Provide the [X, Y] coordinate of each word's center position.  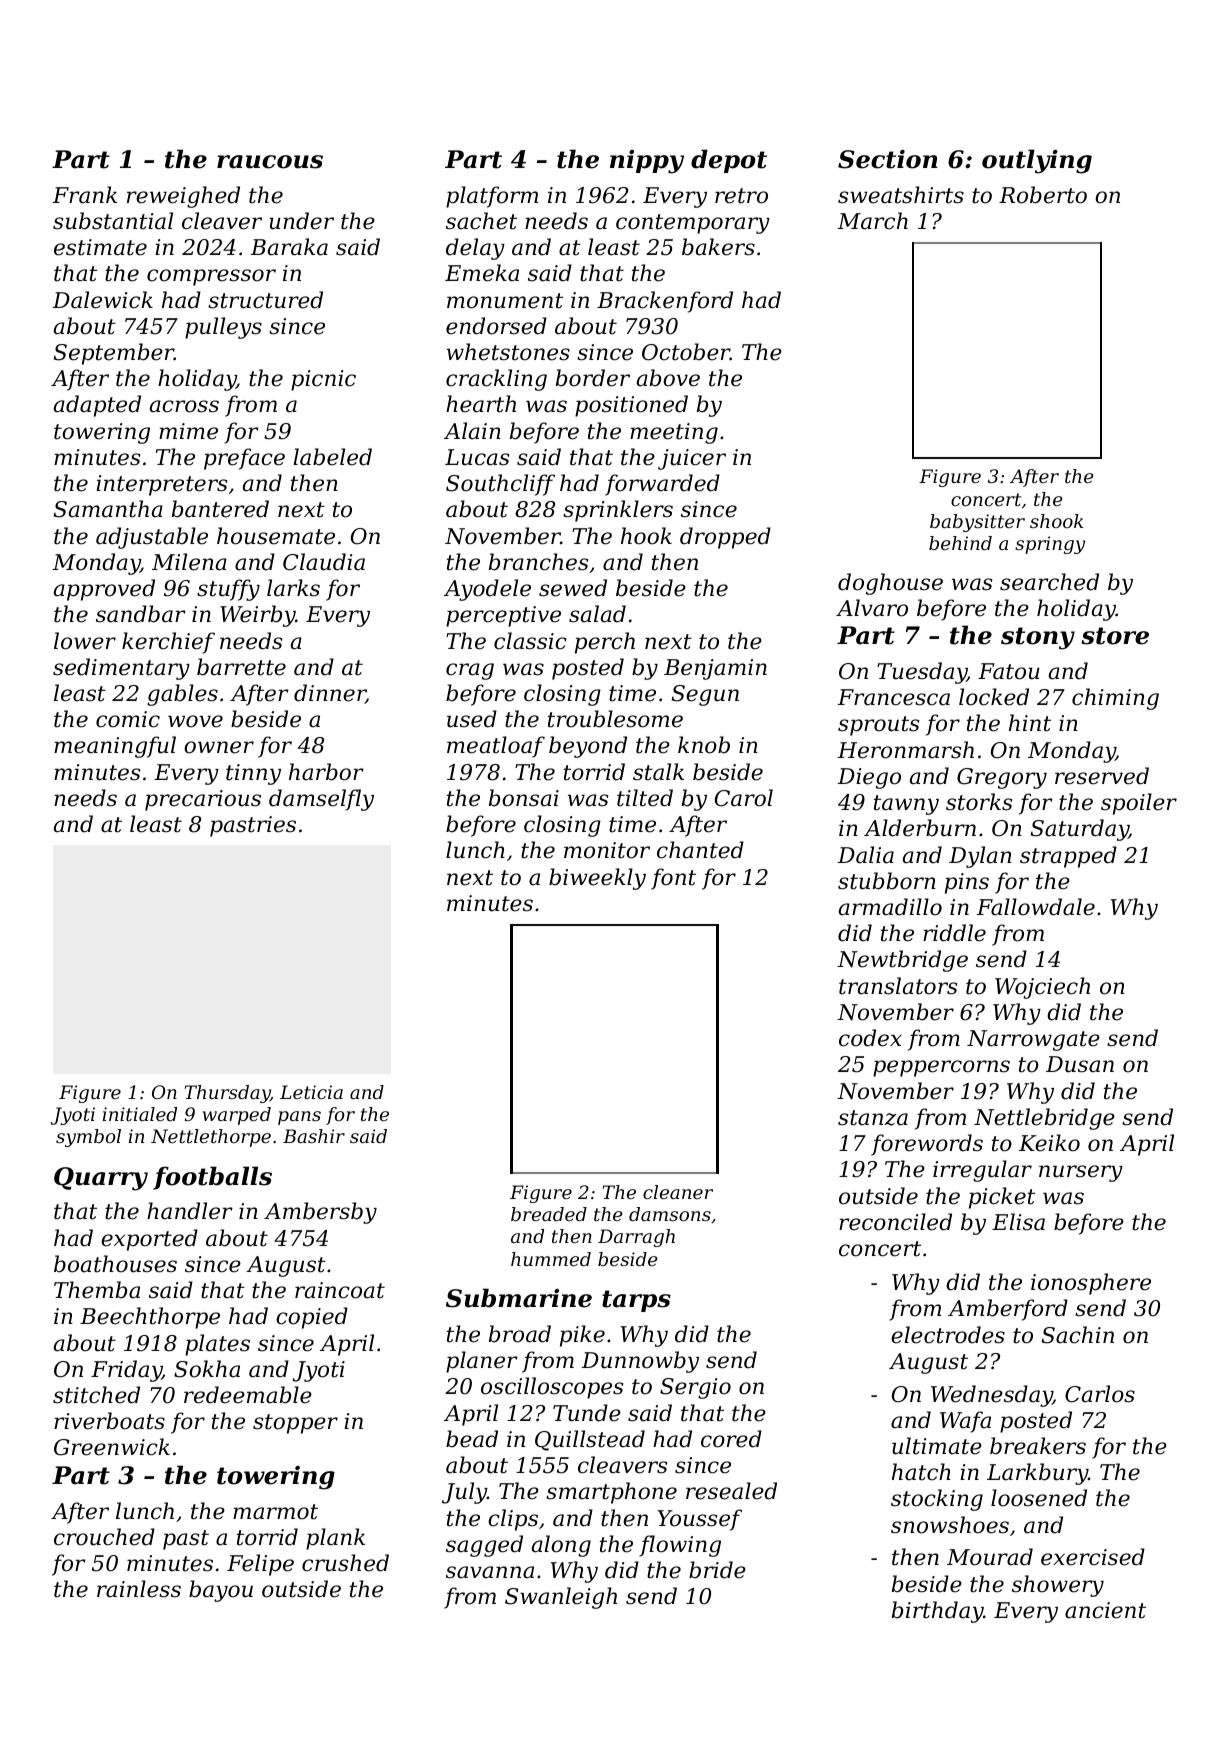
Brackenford [665, 302]
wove [195, 721]
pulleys [223, 328]
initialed [140, 1114]
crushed [345, 1563]
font [673, 879]
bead [472, 1439]
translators [898, 986]
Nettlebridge [1044, 1119]
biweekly [597, 879]
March [873, 221]
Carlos [1100, 1394]
